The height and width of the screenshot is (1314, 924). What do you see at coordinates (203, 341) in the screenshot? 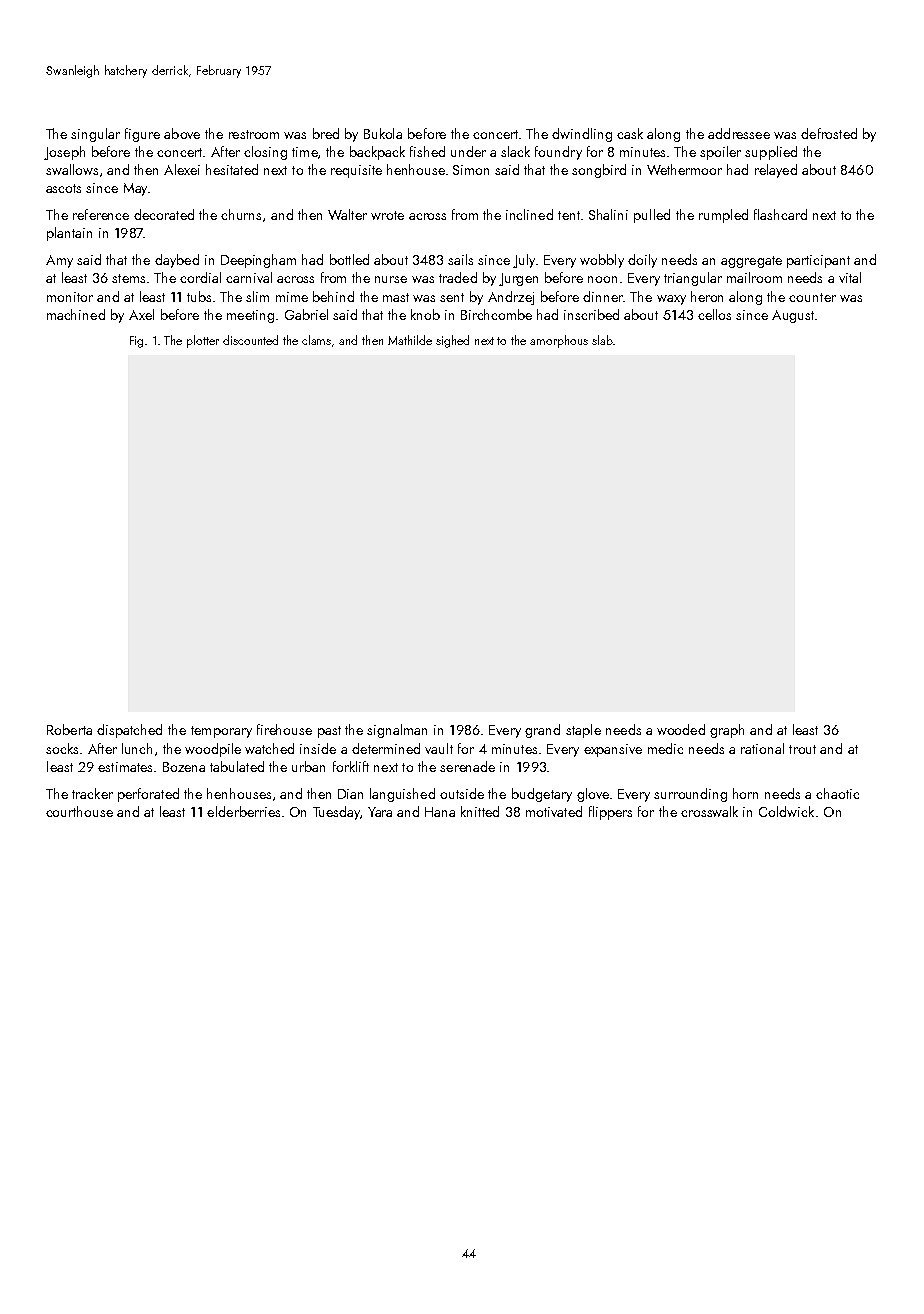
I see `plotter` at bounding box center [203, 341].
